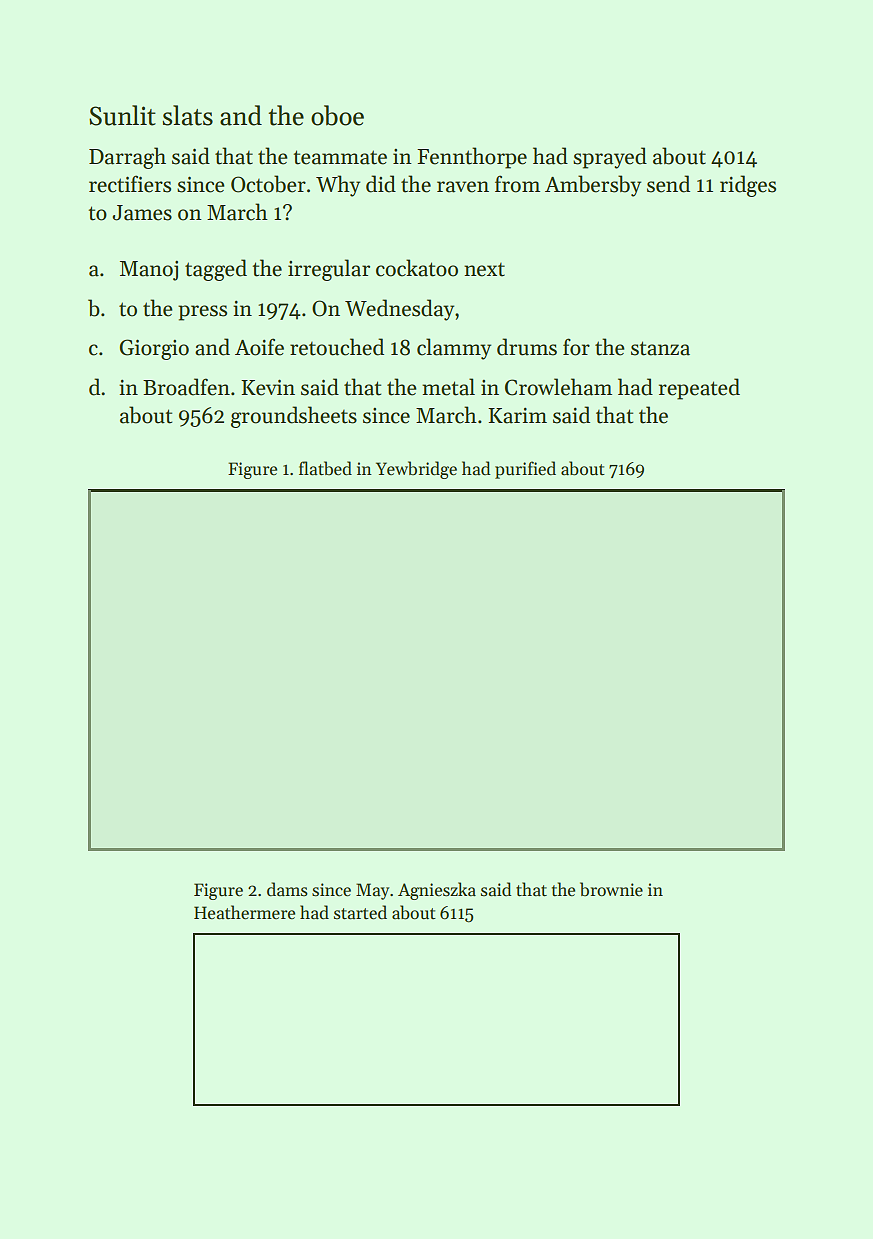  What do you see at coordinates (244, 912) in the screenshot?
I see `Heathermere` at bounding box center [244, 912].
